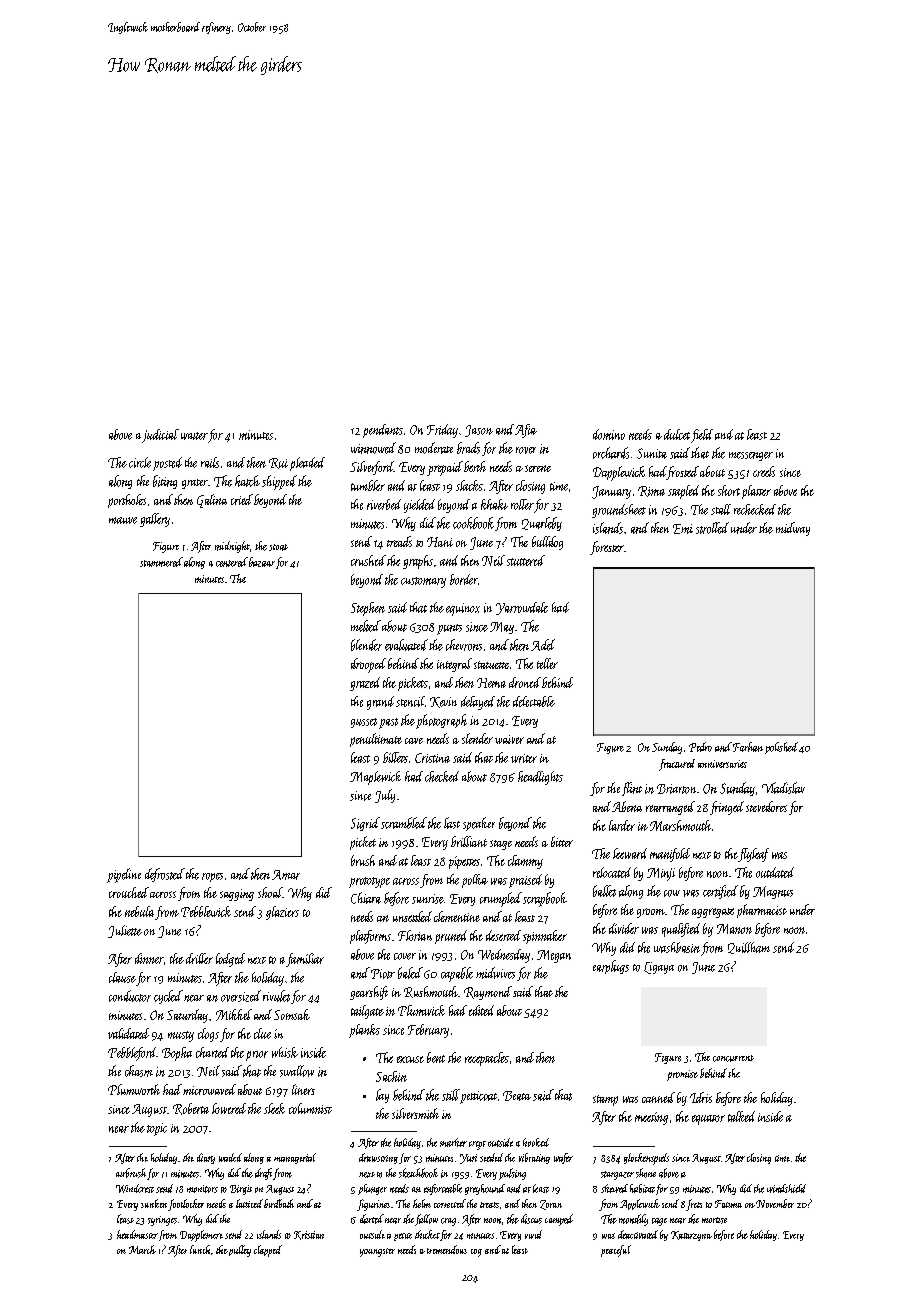  Describe the element at coordinates (672, 893) in the screenshot. I see `cow` at that location.
